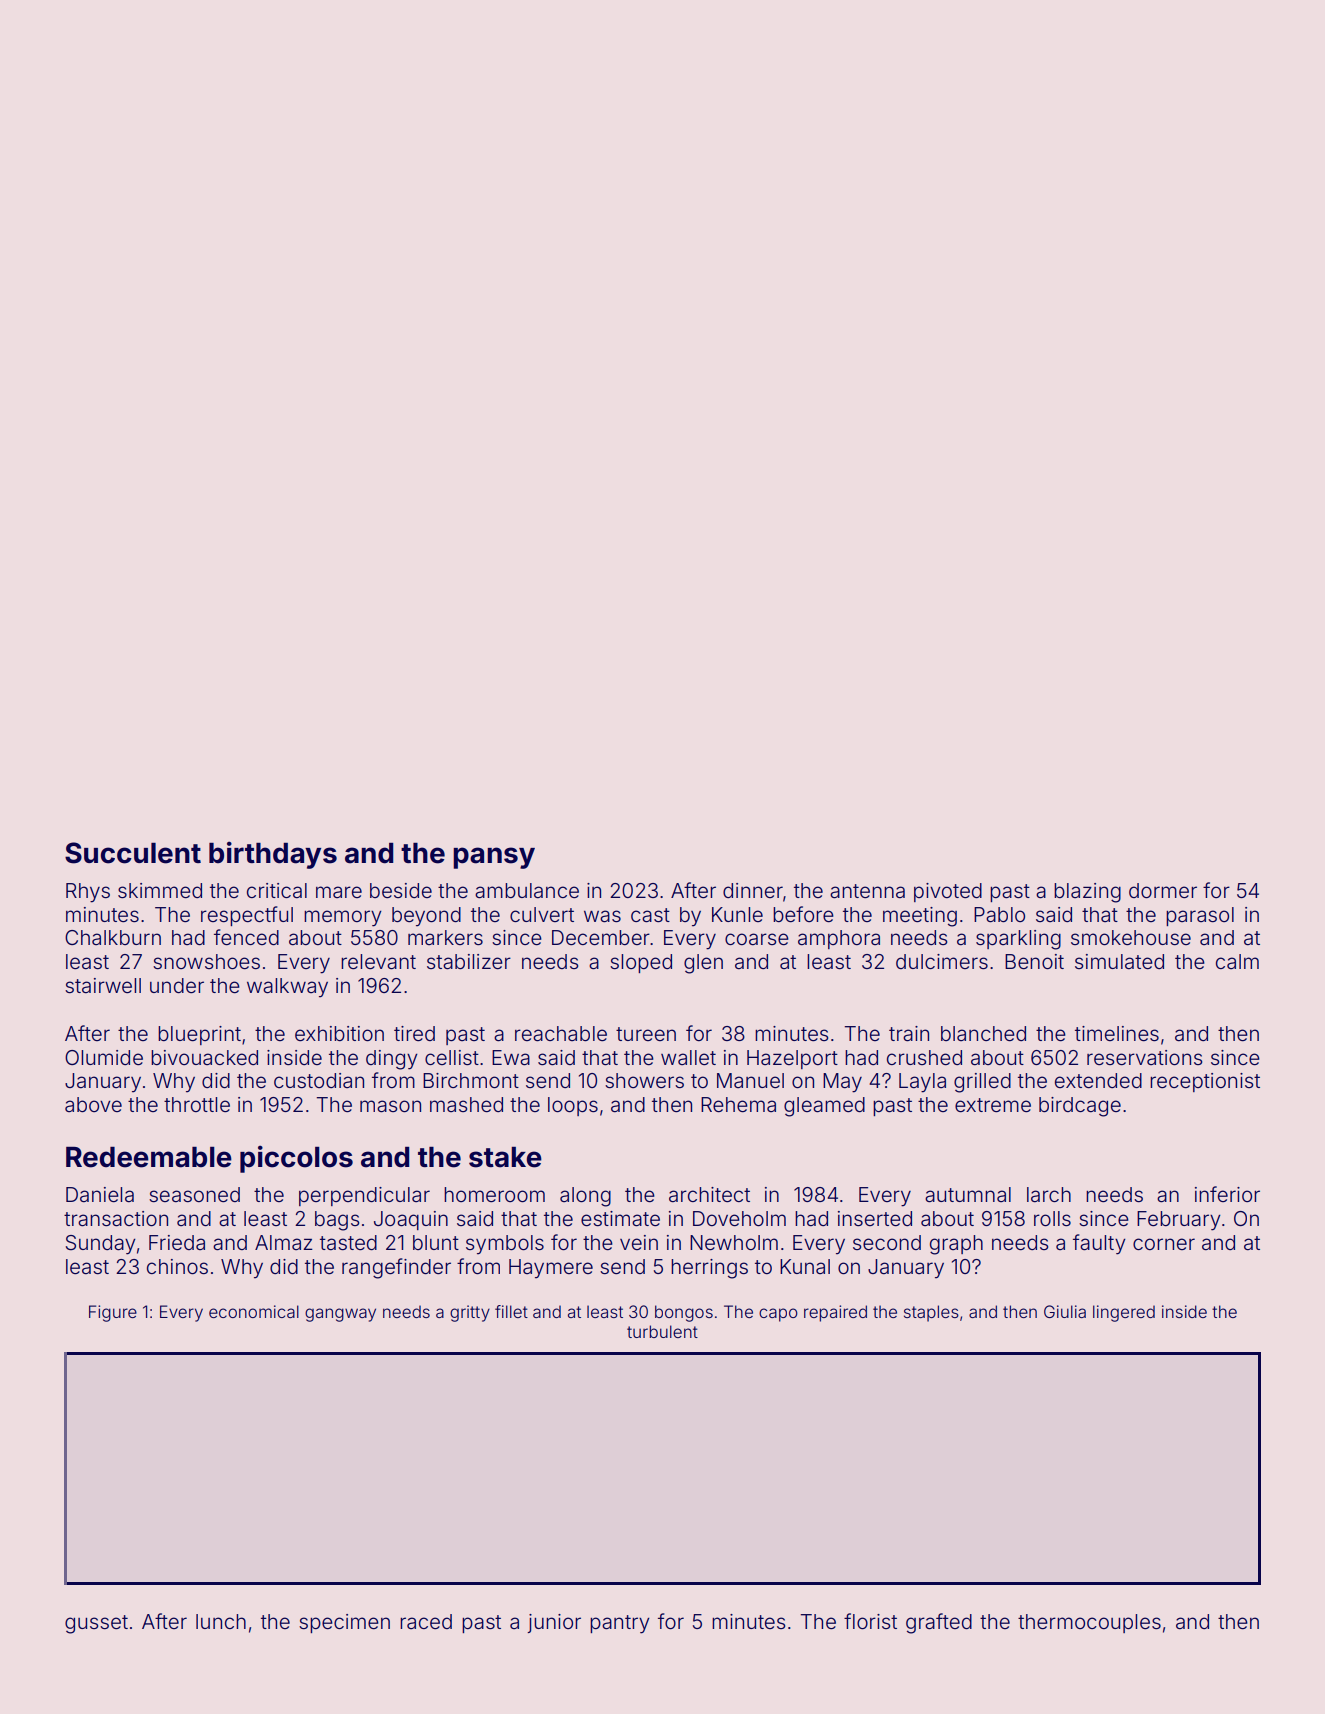 The image size is (1325, 1714). Describe the element at coordinates (887, 1242) in the screenshot. I see `second` at that location.
